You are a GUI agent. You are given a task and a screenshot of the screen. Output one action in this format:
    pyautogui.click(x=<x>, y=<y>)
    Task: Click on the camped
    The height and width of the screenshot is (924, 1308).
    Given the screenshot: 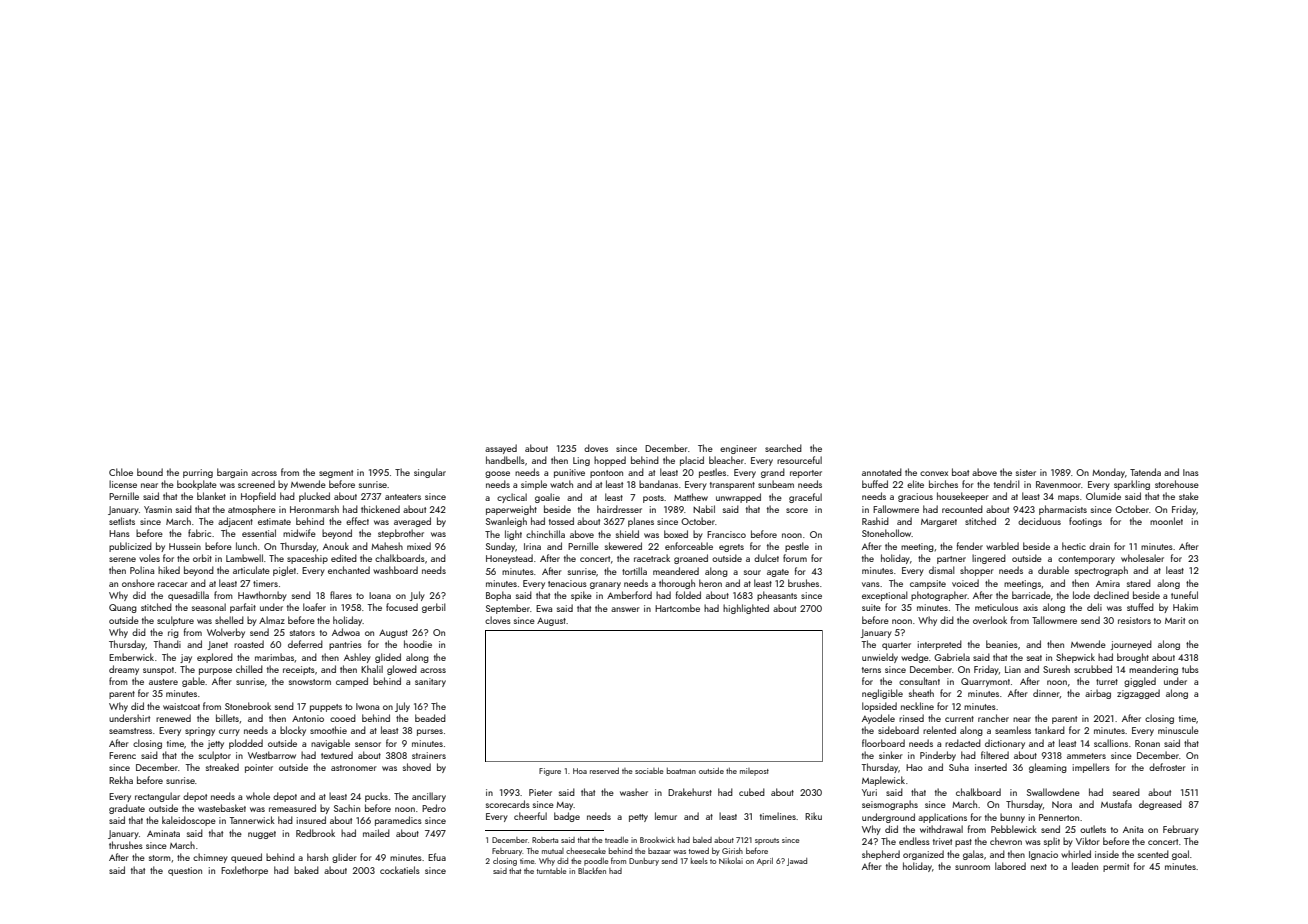 What is the action you would take?
    pyautogui.click(x=352, y=682)
